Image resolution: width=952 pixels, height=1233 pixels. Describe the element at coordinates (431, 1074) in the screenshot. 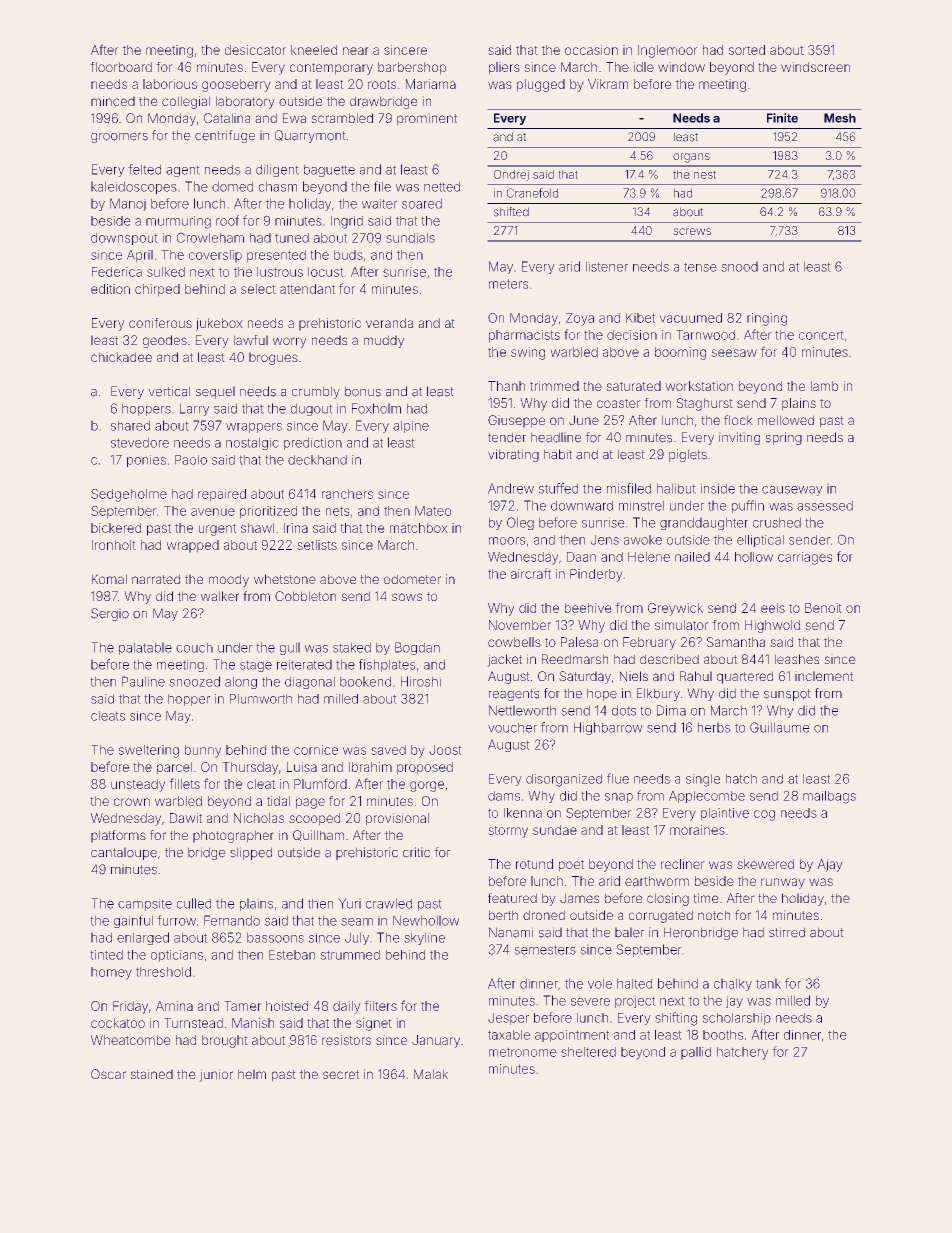

I see `Malak` at that location.
